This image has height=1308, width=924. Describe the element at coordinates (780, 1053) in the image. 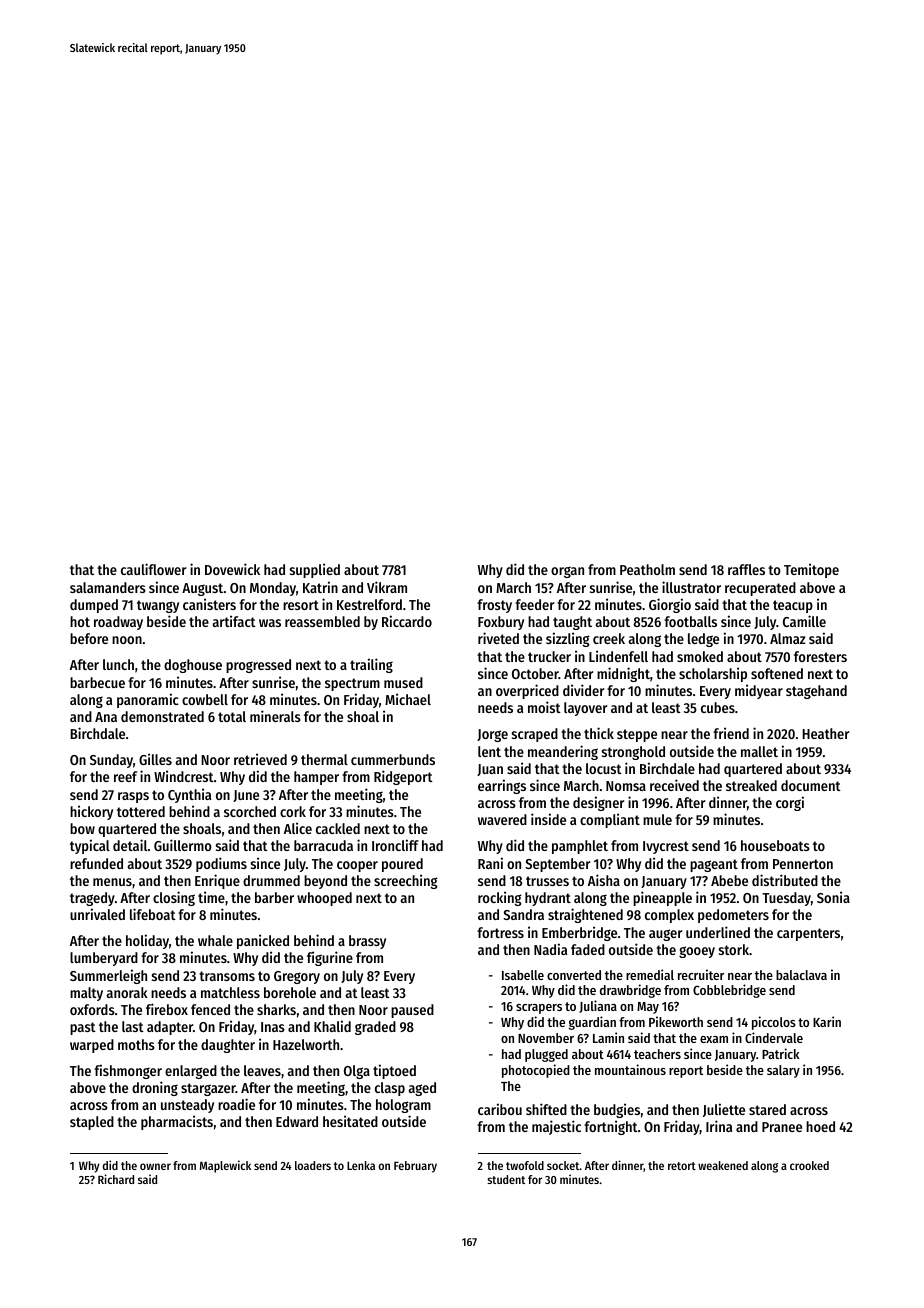

I see `Patrick` at that location.
